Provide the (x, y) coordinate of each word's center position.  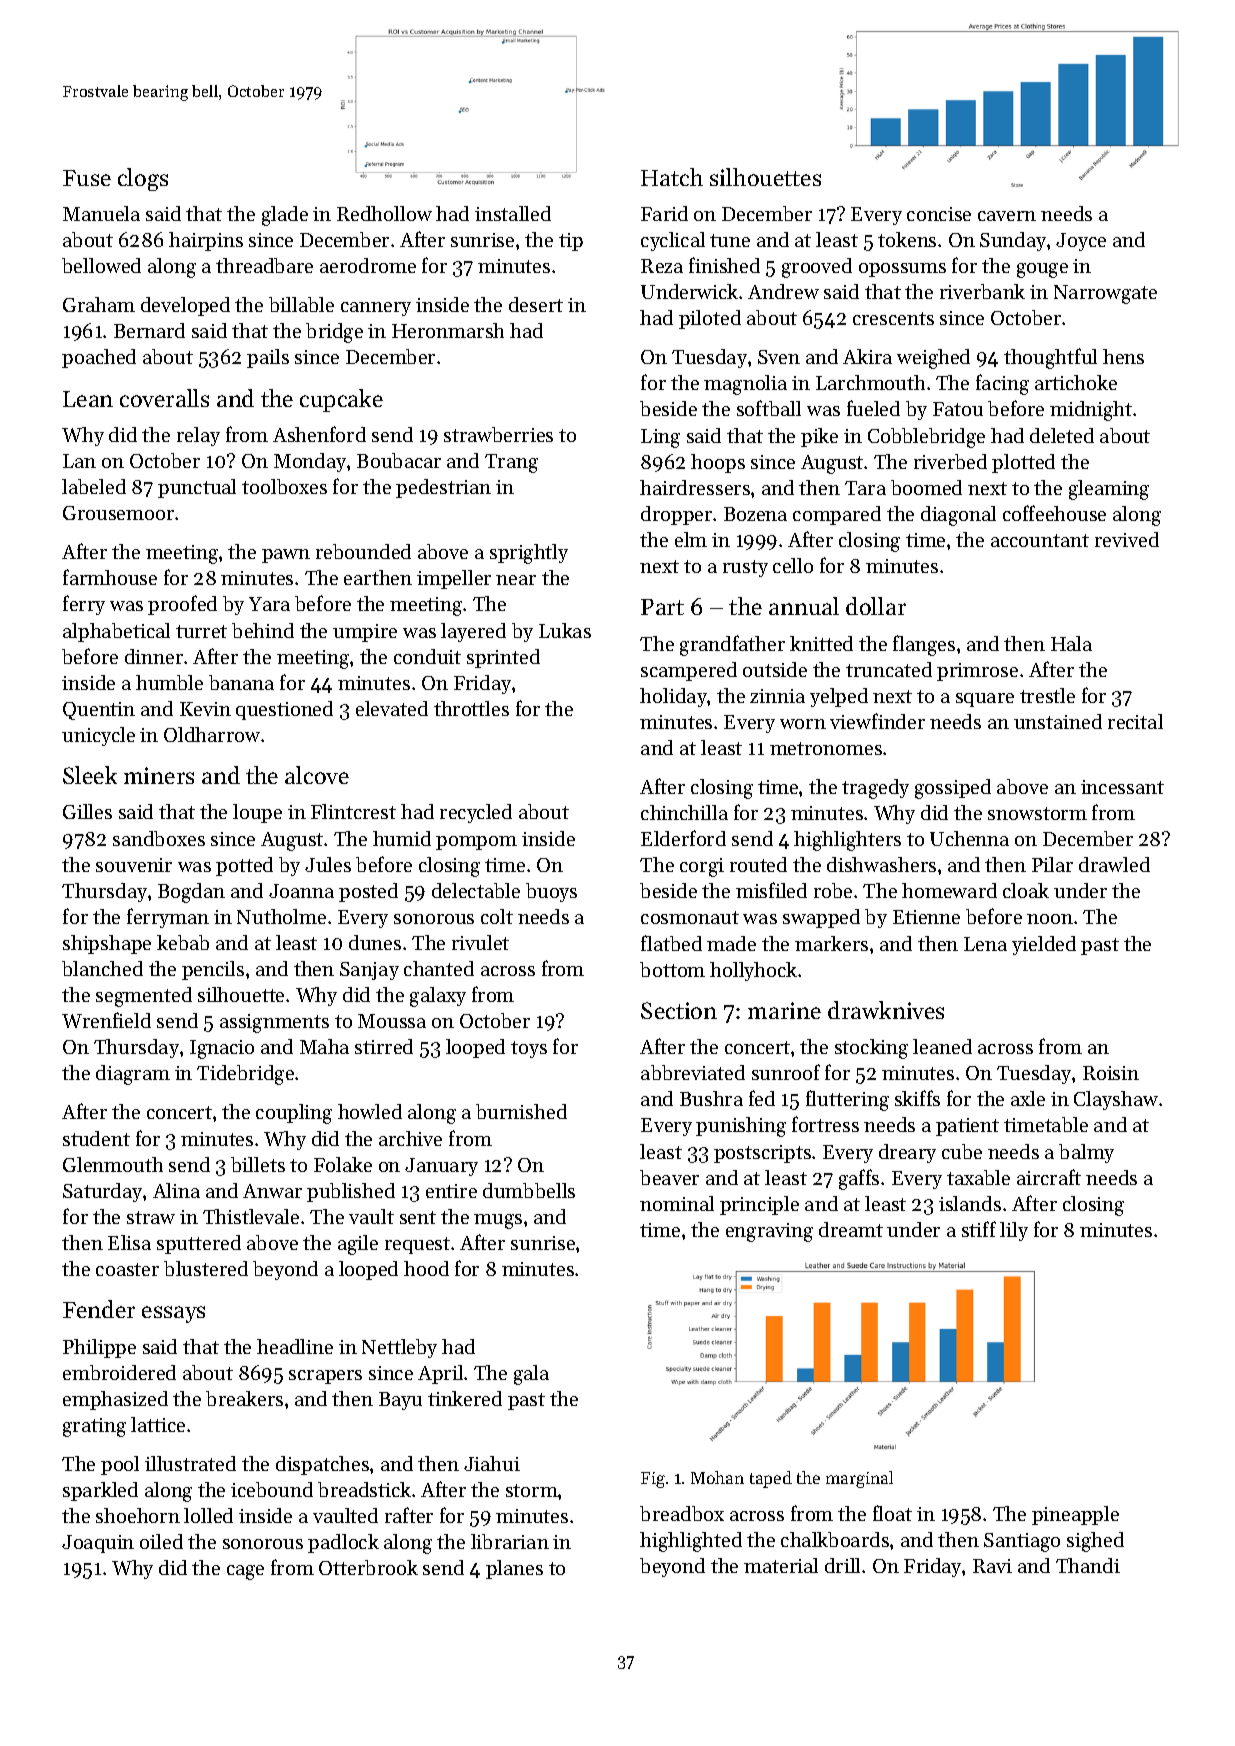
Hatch (672, 177)
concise (939, 214)
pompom (476, 843)
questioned (284, 710)
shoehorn (138, 1515)
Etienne (926, 917)
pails (268, 358)
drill (842, 1565)
